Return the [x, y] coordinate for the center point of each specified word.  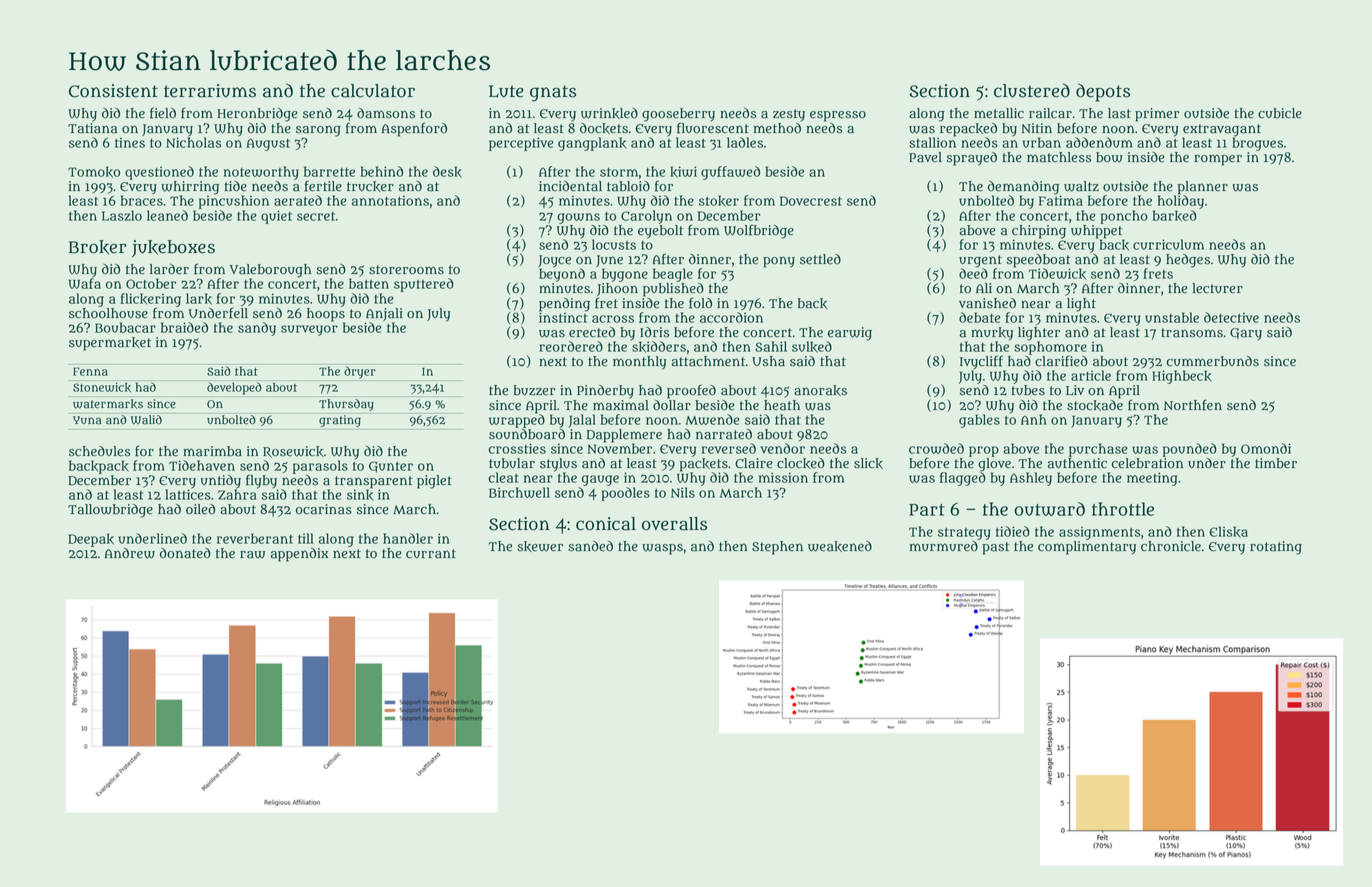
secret [316, 216]
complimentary [1087, 548]
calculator [373, 91]
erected [592, 332]
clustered [1032, 90]
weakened [840, 546]
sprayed [972, 159]
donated [185, 553]
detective [1231, 317]
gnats [553, 93]
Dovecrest [811, 201]
